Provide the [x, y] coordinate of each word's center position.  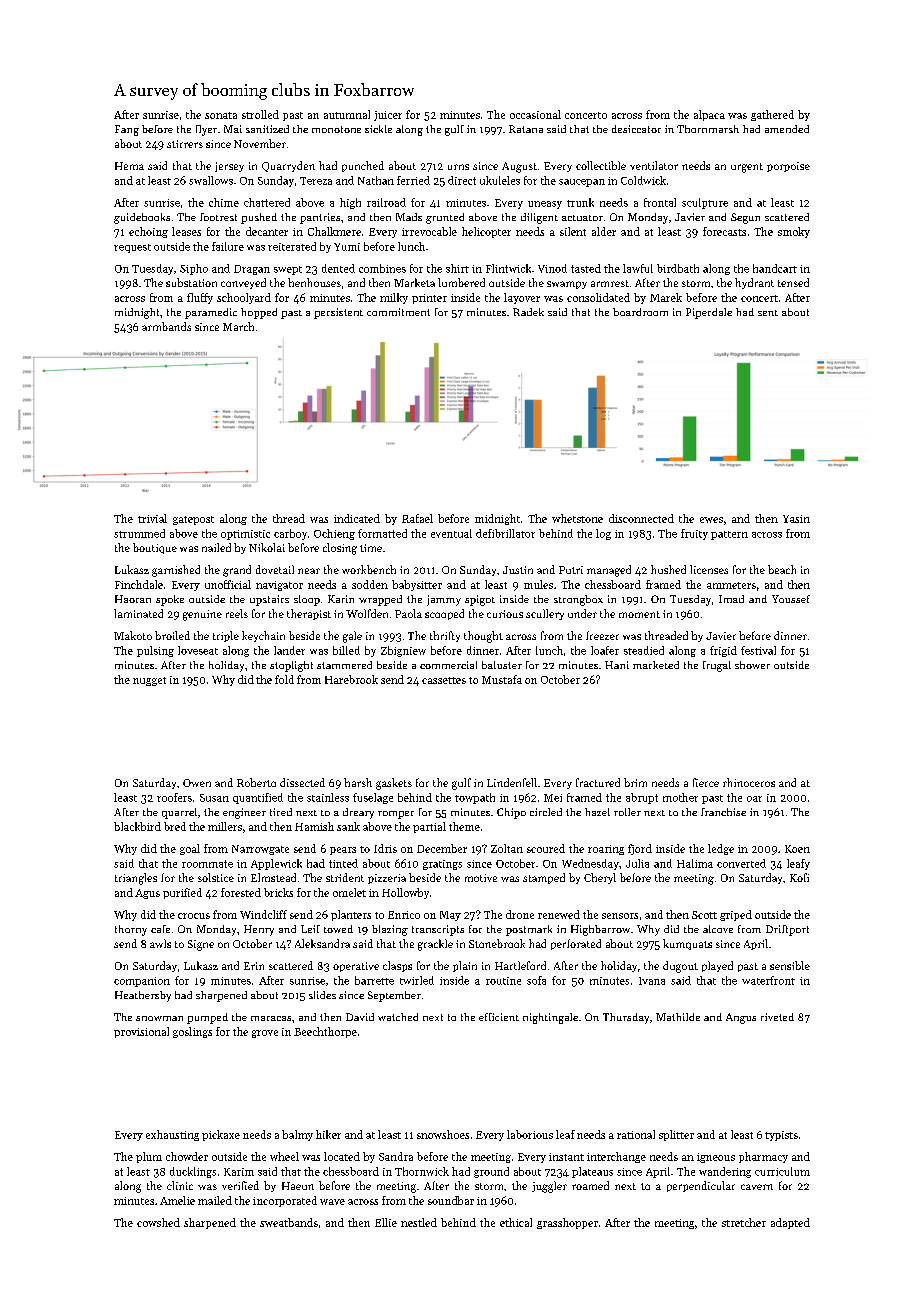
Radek [528, 312]
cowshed [158, 1222]
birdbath [678, 268]
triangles [136, 879]
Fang [127, 130]
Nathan [376, 180]
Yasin [796, 519]
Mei [553, 798]
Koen [797, 849]
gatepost [193, 520]
